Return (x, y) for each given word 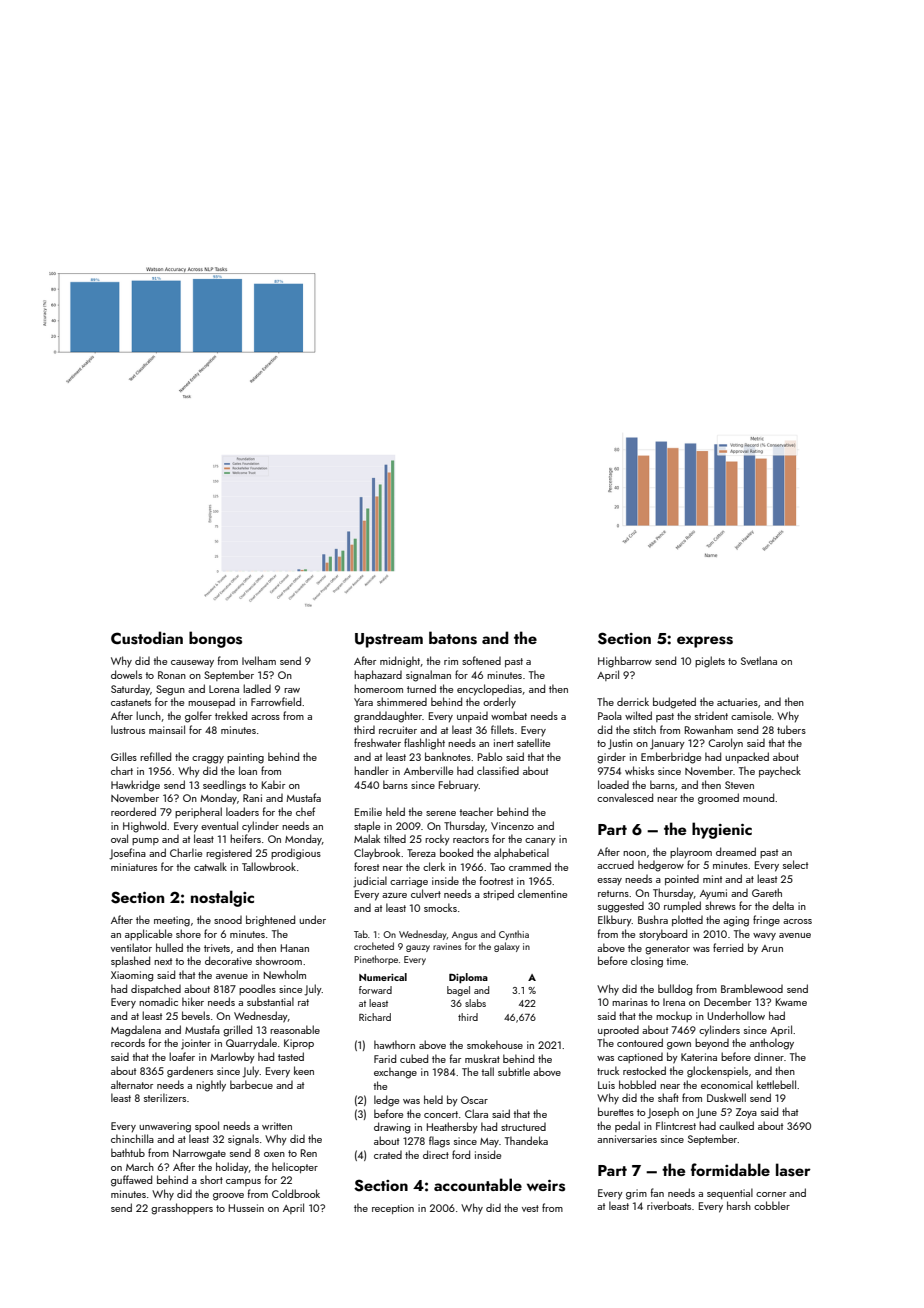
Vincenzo (512, 826)
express (705, 642)
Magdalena (136, 1031)
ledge (386, 1101)
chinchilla (132, 1138)
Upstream (389, 640)
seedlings (224, 786)
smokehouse (495, 1044)
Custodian (147, 638)
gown (679, 1046)
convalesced (625, 797)
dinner (769, 1057)
